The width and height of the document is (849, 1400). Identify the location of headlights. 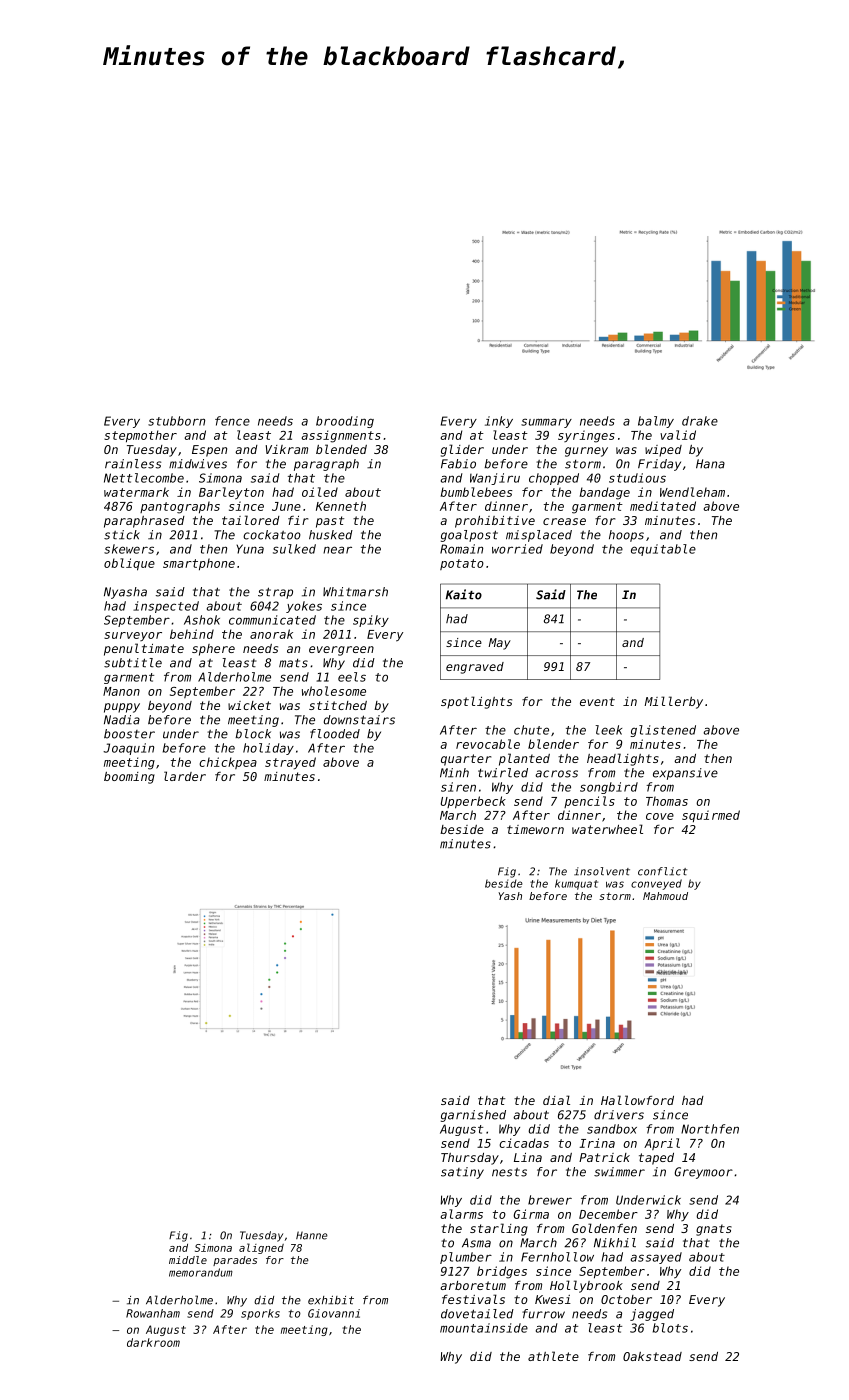
(623, 759).
